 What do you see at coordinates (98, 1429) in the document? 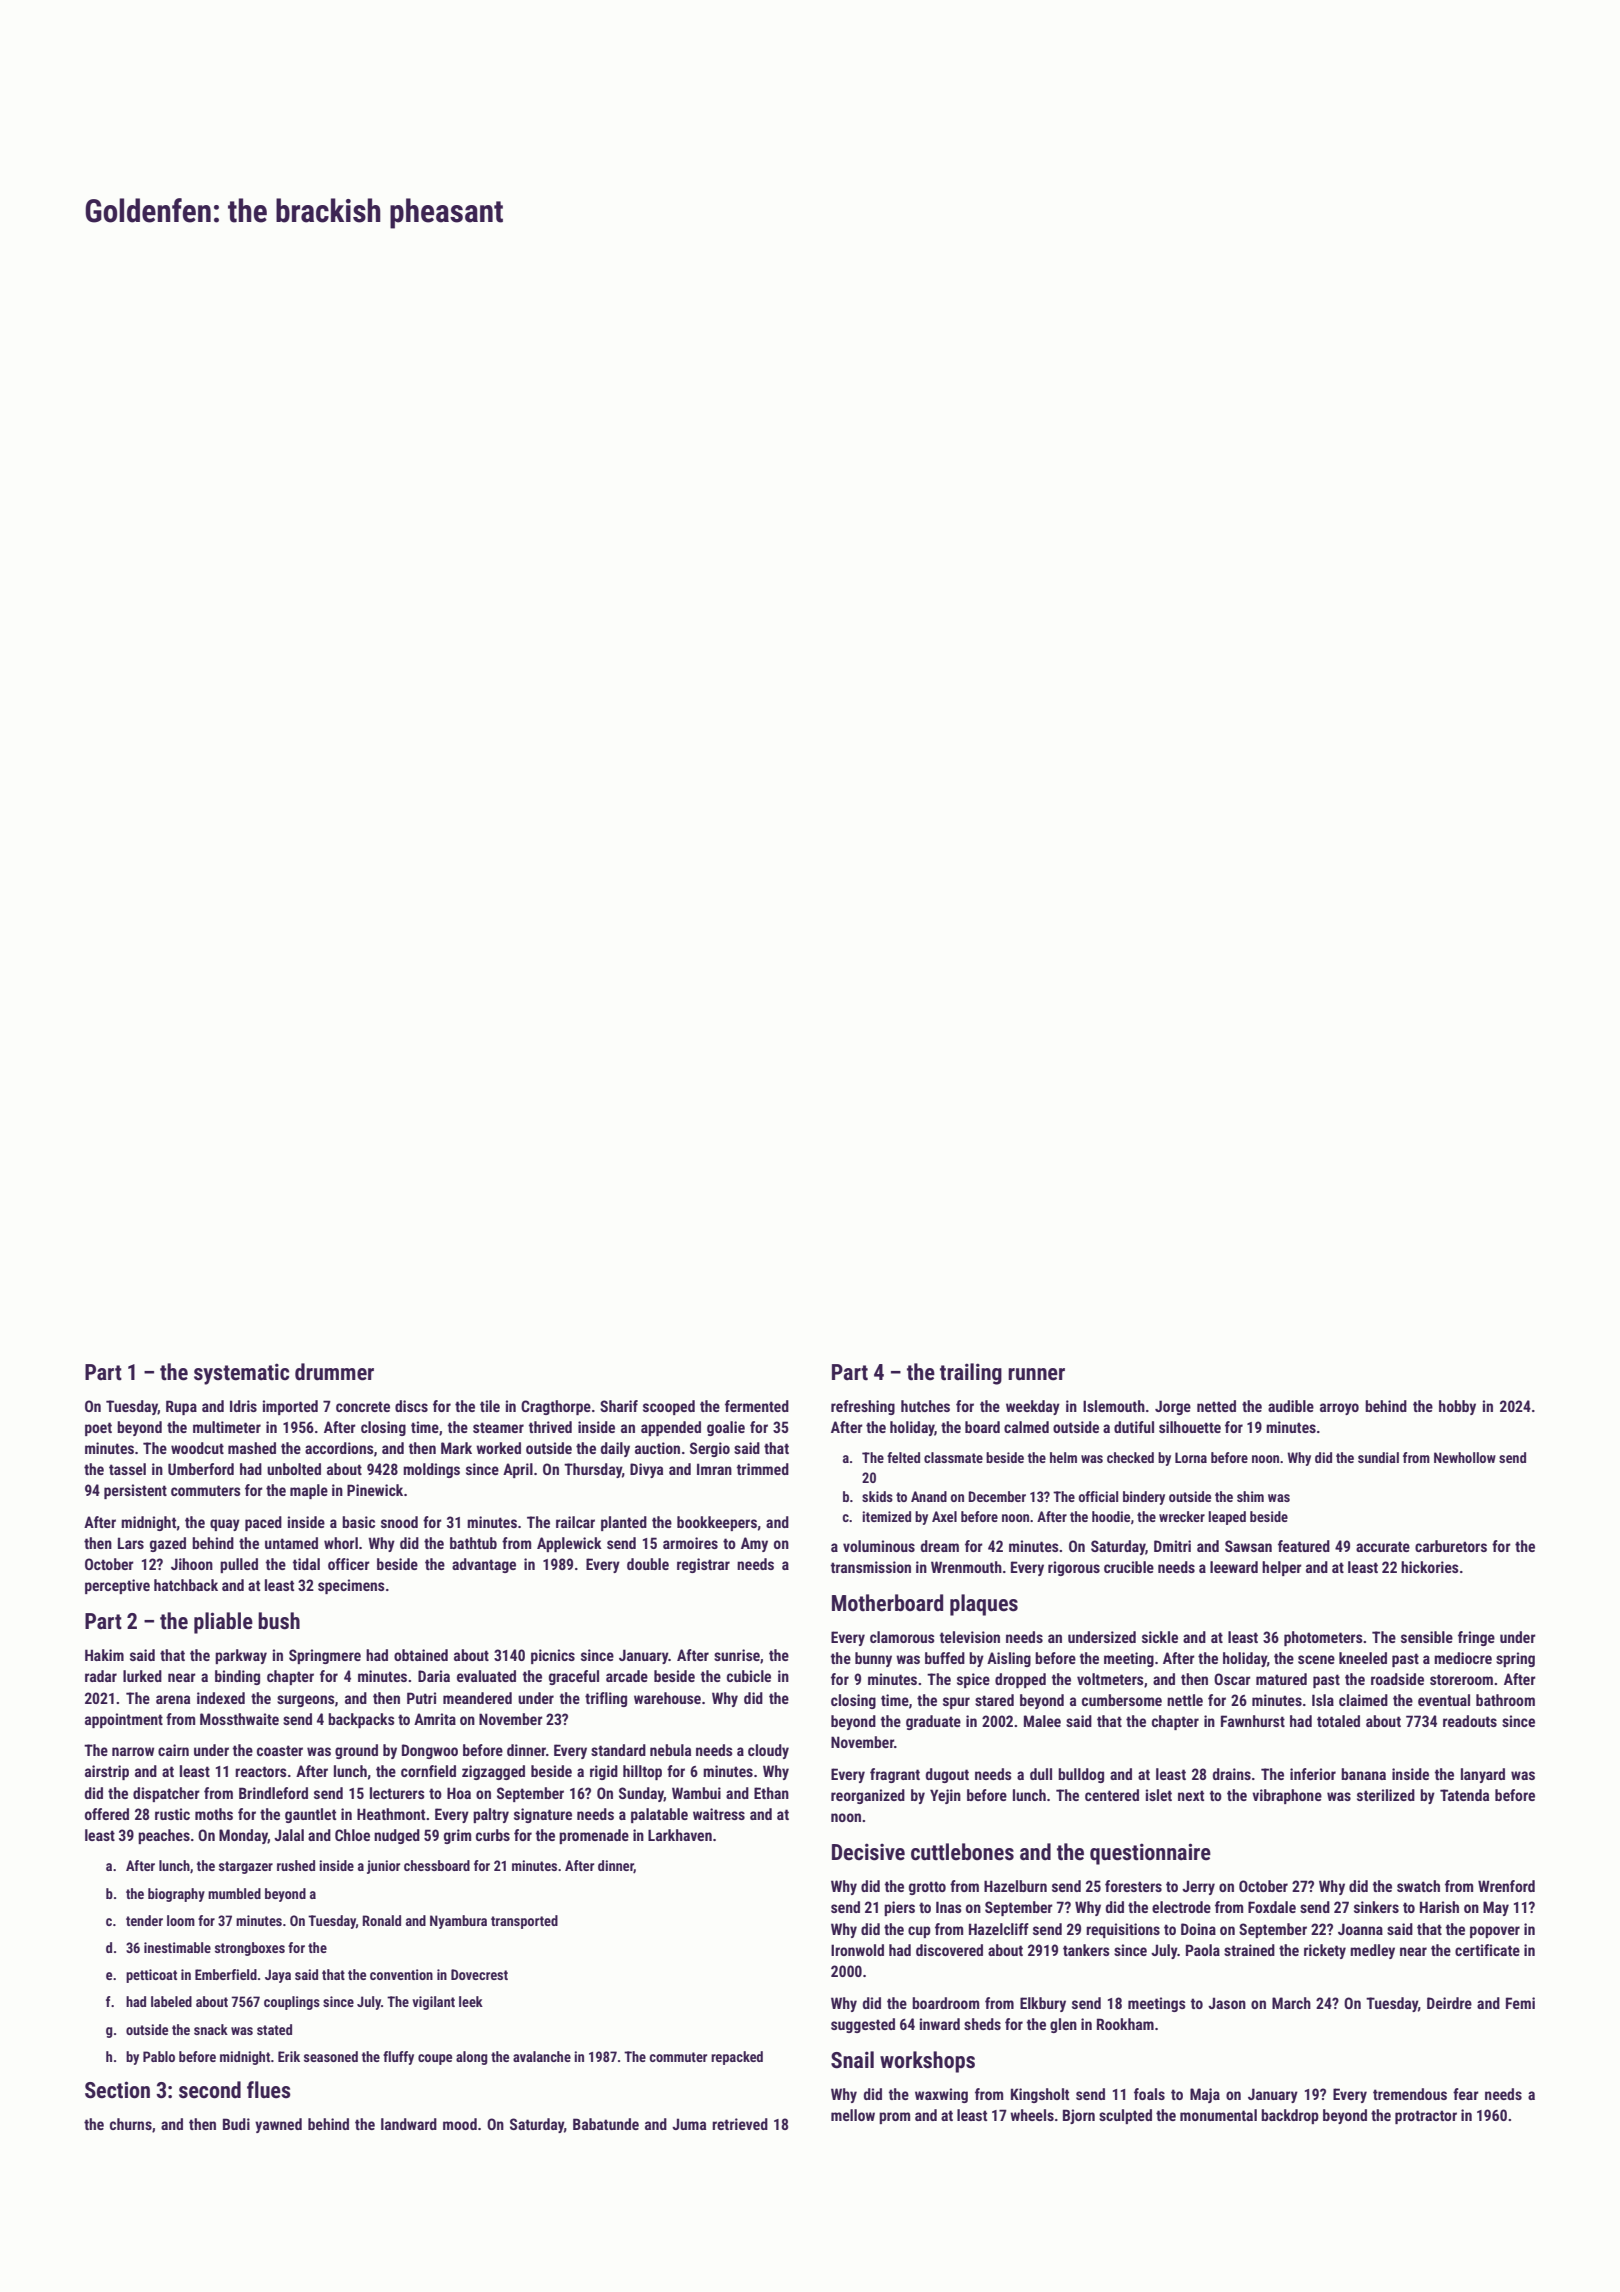
I see `poet` at bounding box center [98, 1429].
